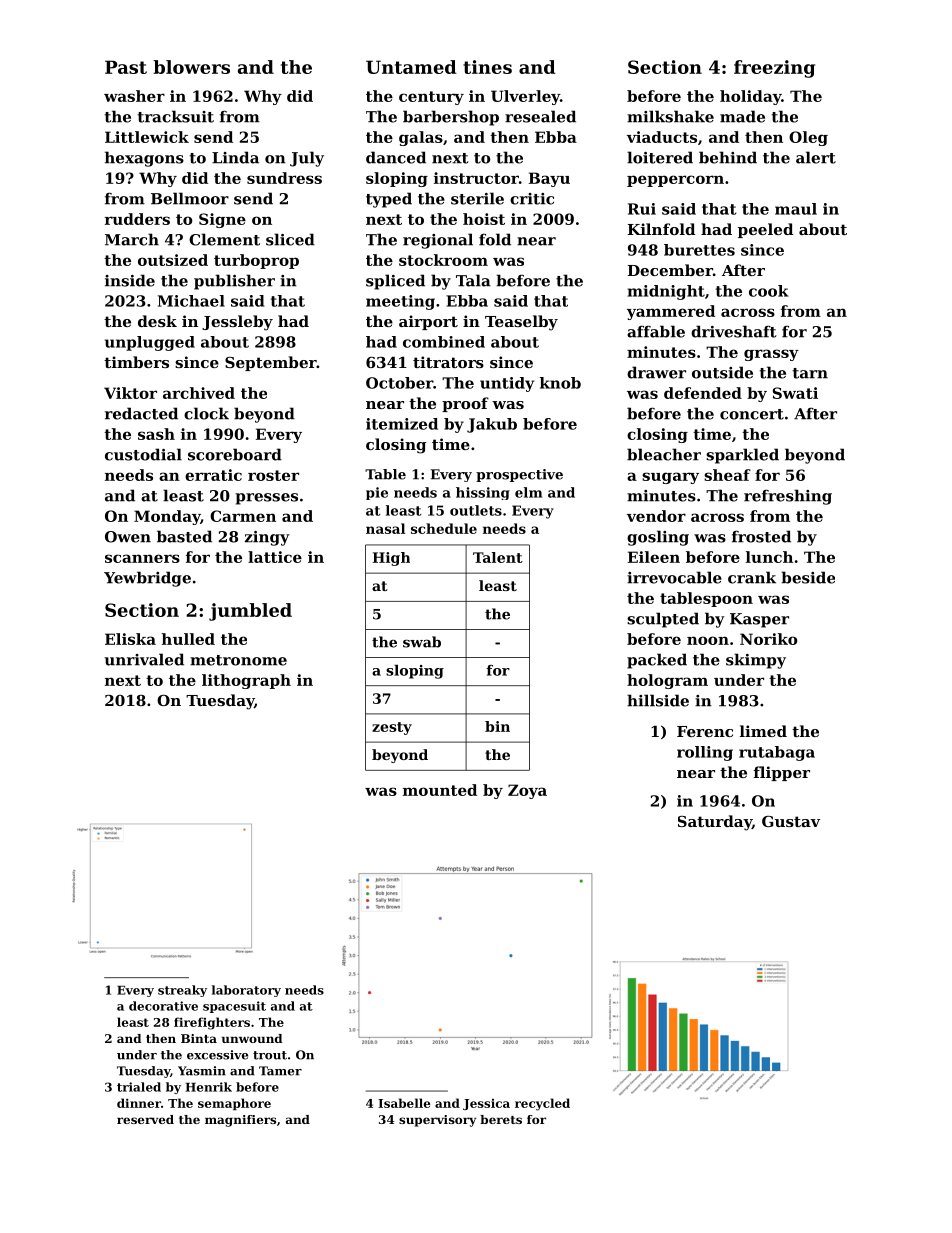  Describe the element at coordinates (473, 280) in the document. I see `Tala` at that location.
